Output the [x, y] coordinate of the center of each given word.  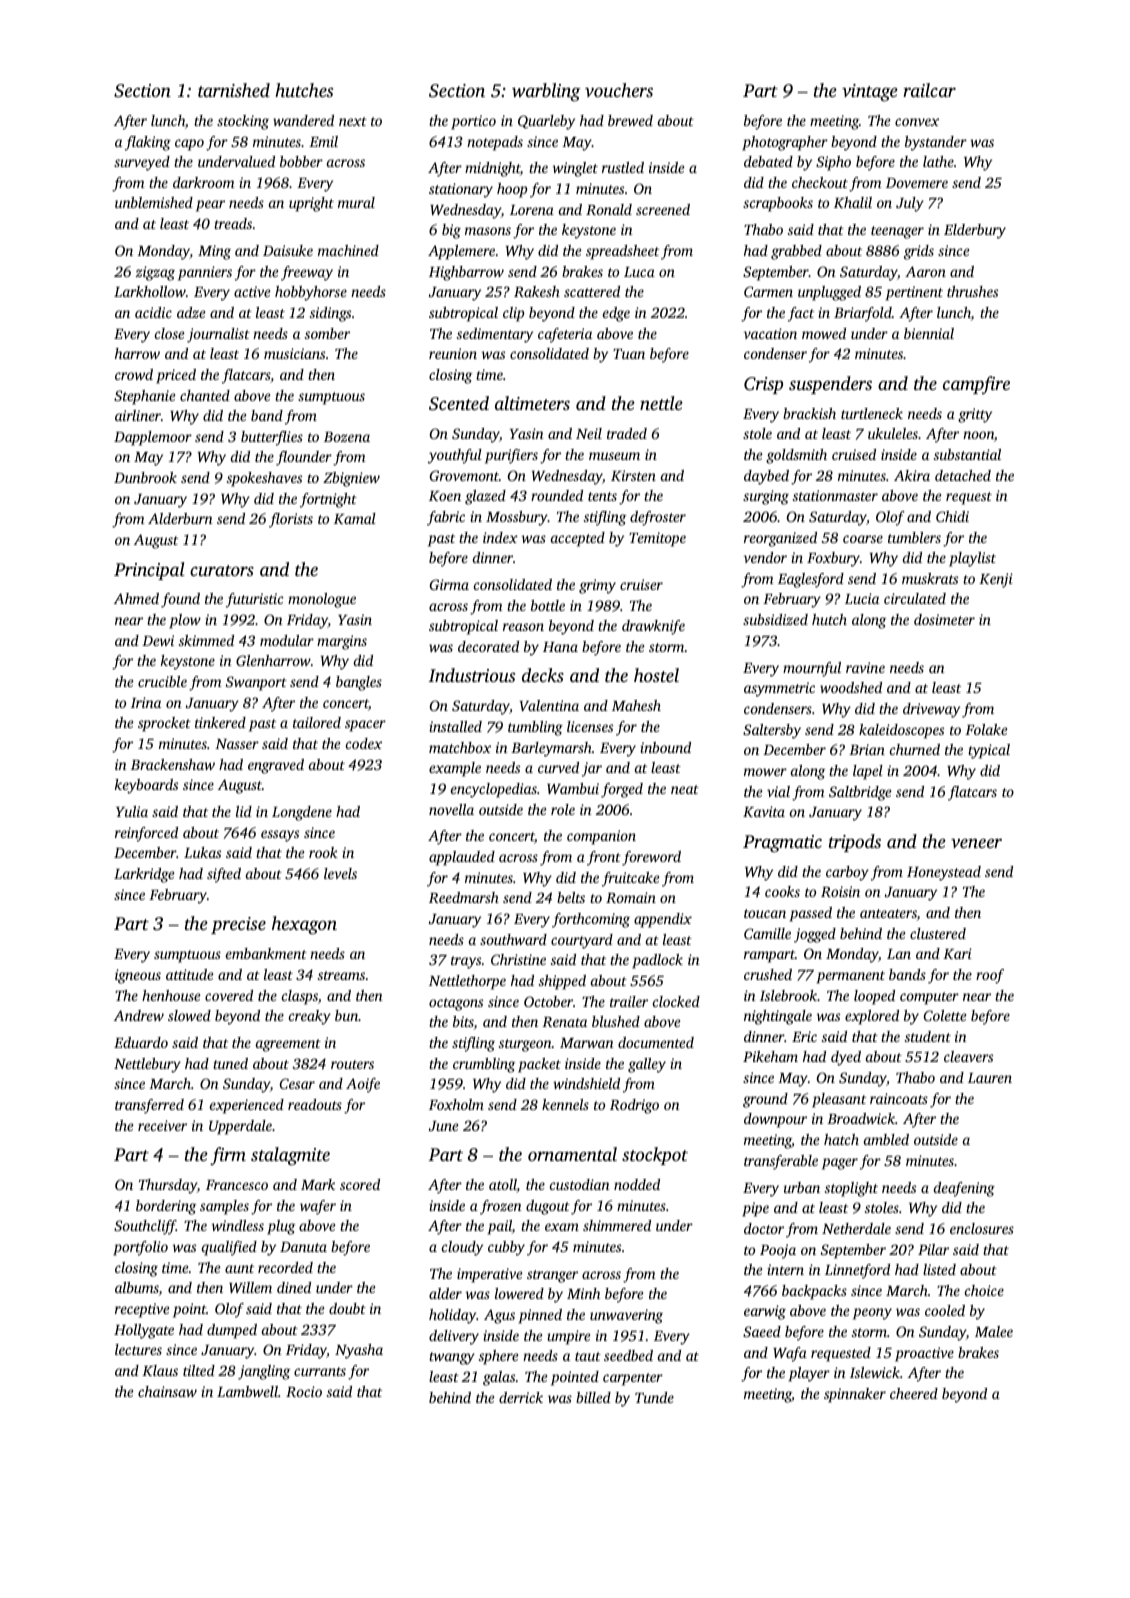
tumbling [535, 728]
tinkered [220, 722]
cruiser [641, 584]
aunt [239, 1268]
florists [291, 520]
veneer [976, 843]
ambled [886, 1139]
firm [228, 1156]
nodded [637, 1184]
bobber [301, 161]
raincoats [899, 1098]
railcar [929, 90]
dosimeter [944, 619]
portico [473, 122]
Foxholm [456, 1104]
